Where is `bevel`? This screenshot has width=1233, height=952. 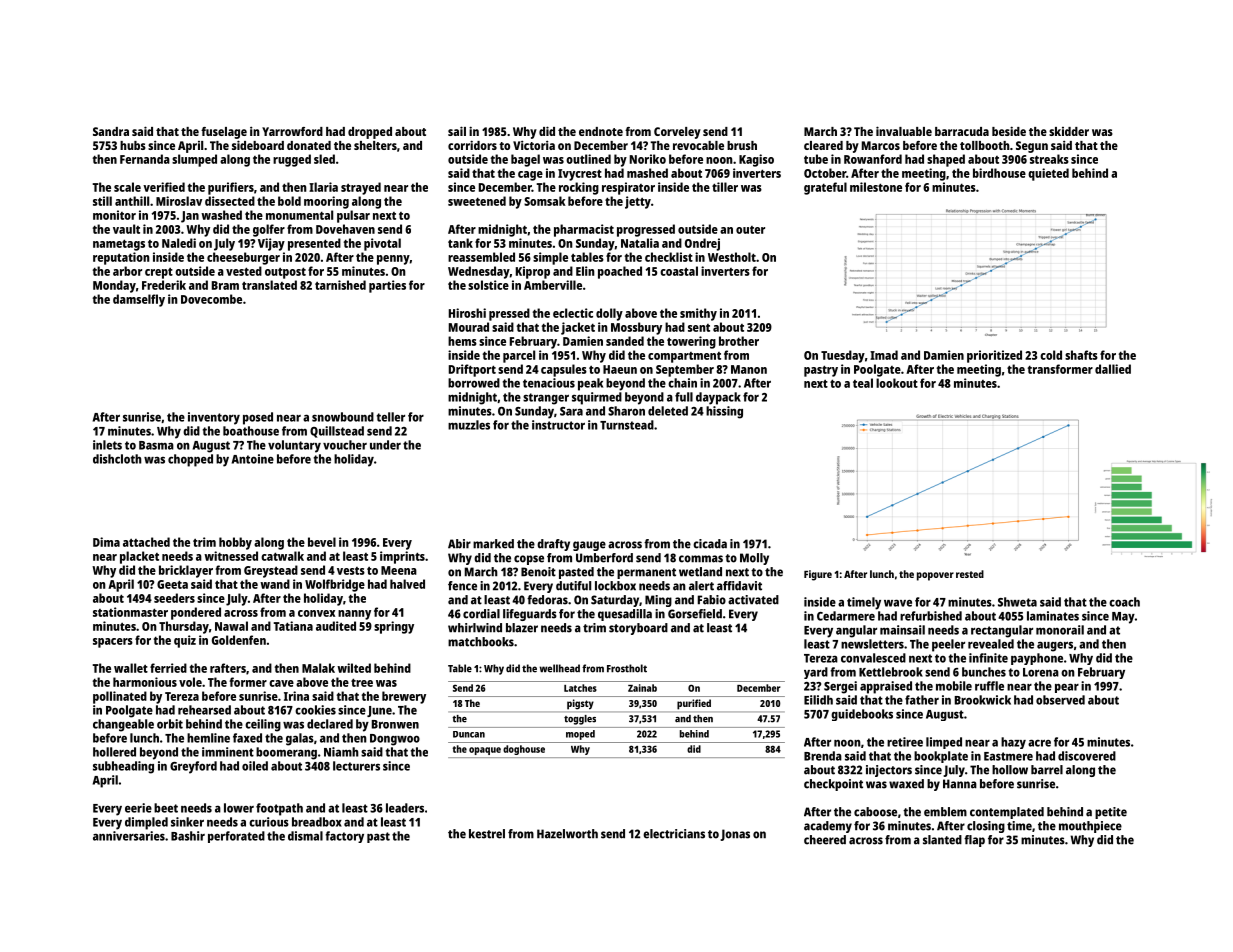 bevel is located at coordinates (322, 542).
